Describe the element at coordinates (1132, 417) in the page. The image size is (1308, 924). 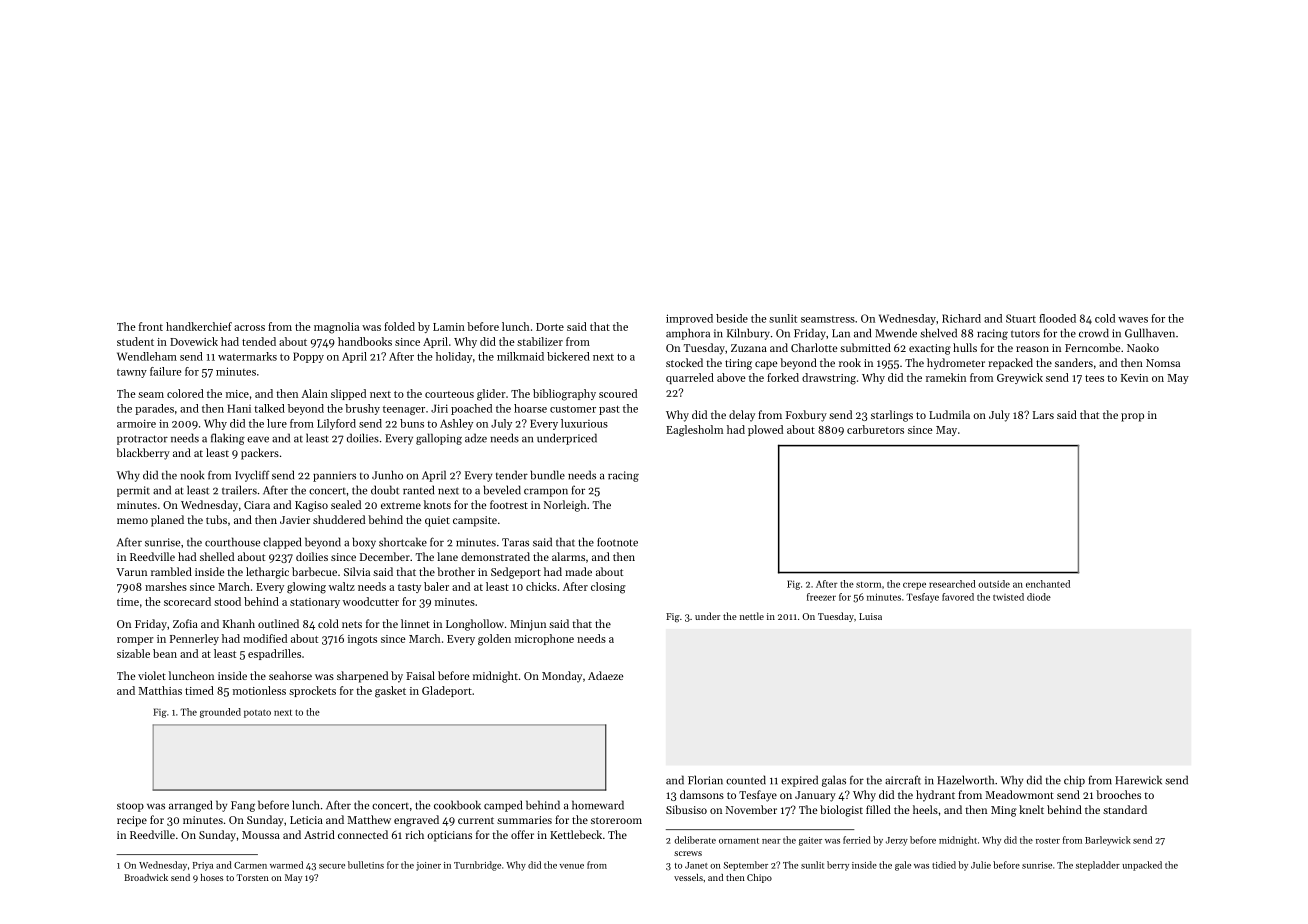
I see `prop` at that location.
